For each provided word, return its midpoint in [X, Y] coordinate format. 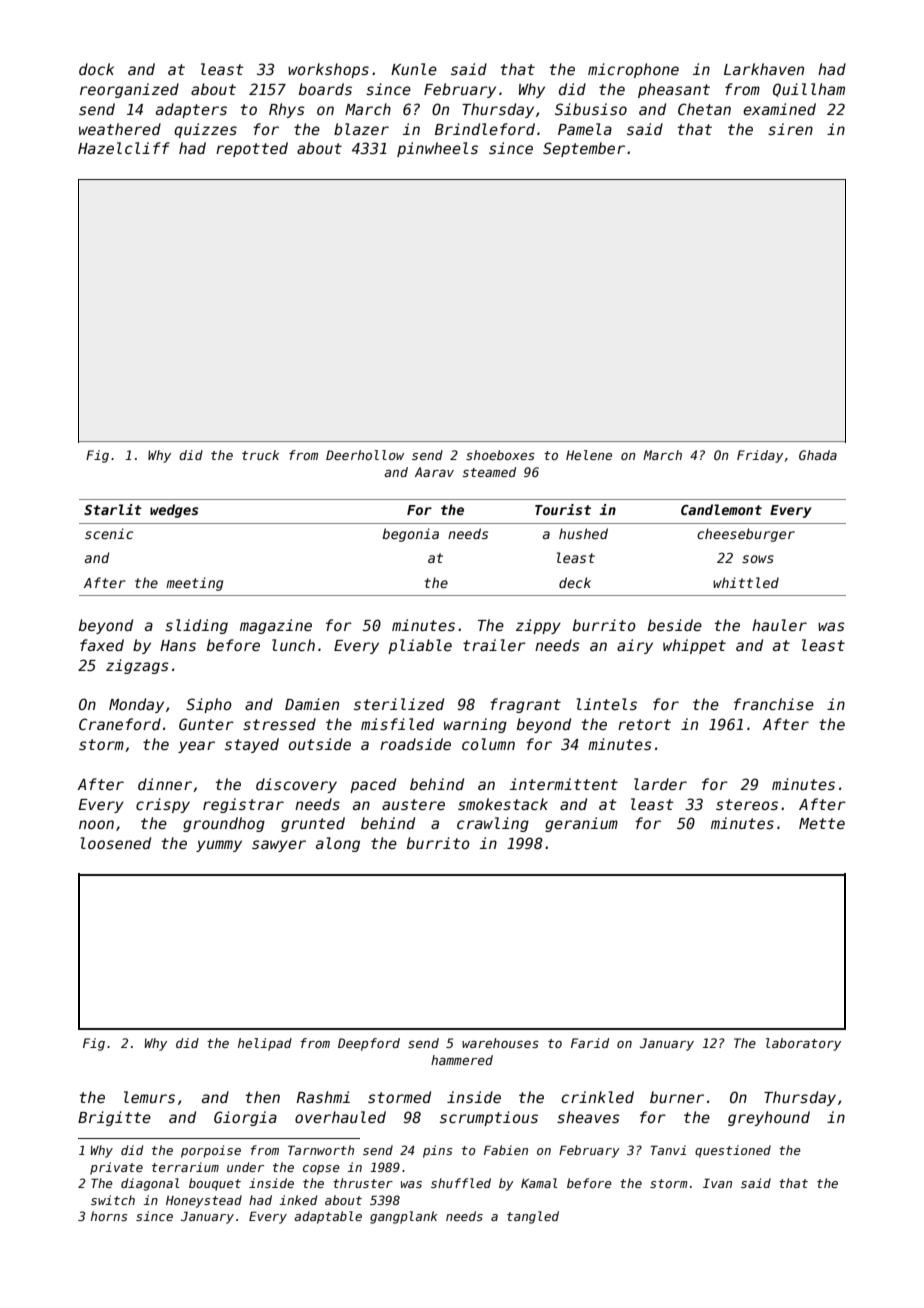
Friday [760, 456]
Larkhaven [764, 69]
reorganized [129, 90]
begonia [410, 535]
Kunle [414, 69]
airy [635, 646]
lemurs [149, 1097]
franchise [774, 704]
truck [260, 455]
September [584, 149]
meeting [194, 584]
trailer [494, 645]
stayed [252, 745]
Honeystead [204, 1201]
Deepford [369, 1044]
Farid [590, 1043]
